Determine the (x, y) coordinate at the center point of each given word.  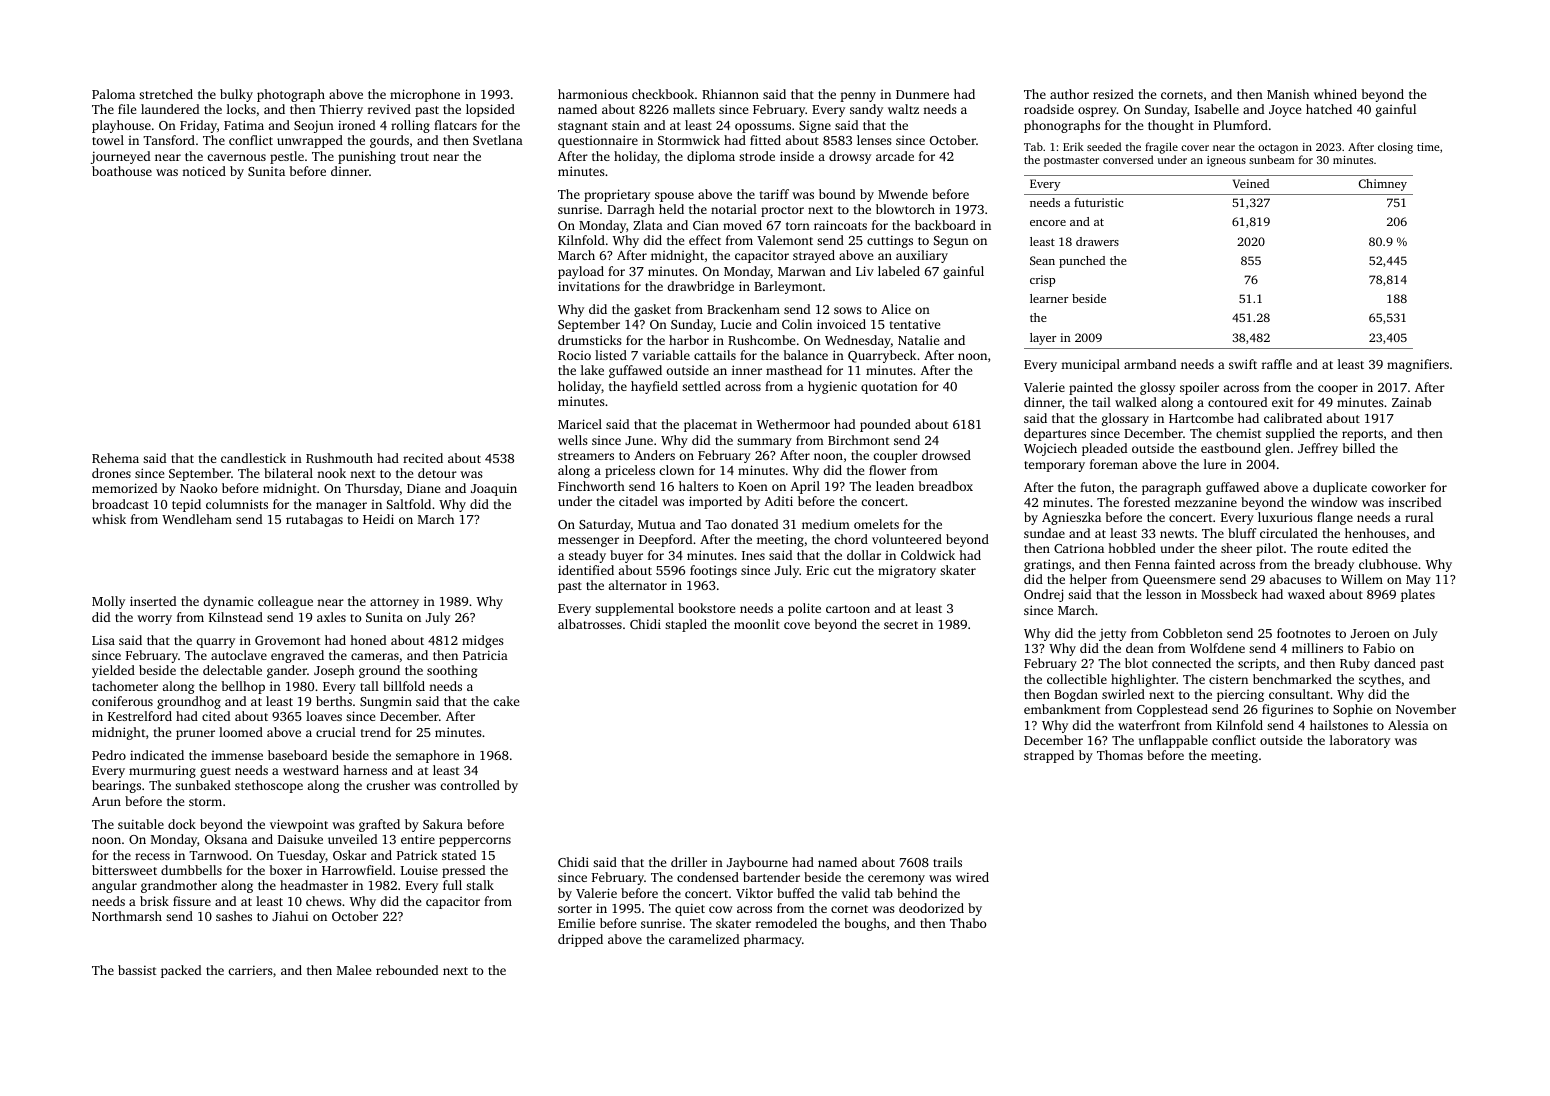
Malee (354, 970)
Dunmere (922, 94)
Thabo (968, 923)
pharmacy (773, 940)
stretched (166, 94)
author (1069, 94)
